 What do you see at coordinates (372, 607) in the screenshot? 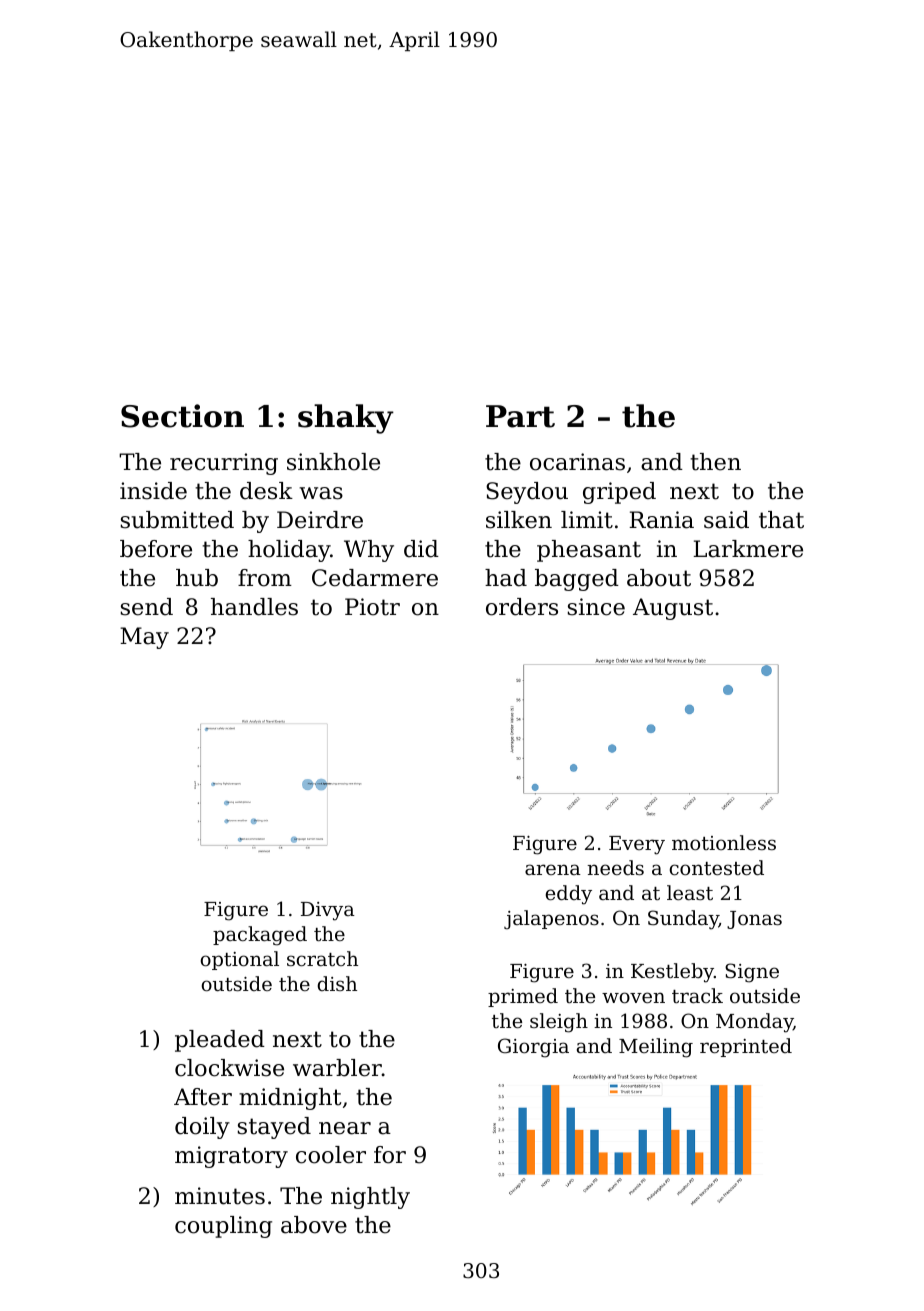
I see `Piotr` at bounding box center [372, 607].
